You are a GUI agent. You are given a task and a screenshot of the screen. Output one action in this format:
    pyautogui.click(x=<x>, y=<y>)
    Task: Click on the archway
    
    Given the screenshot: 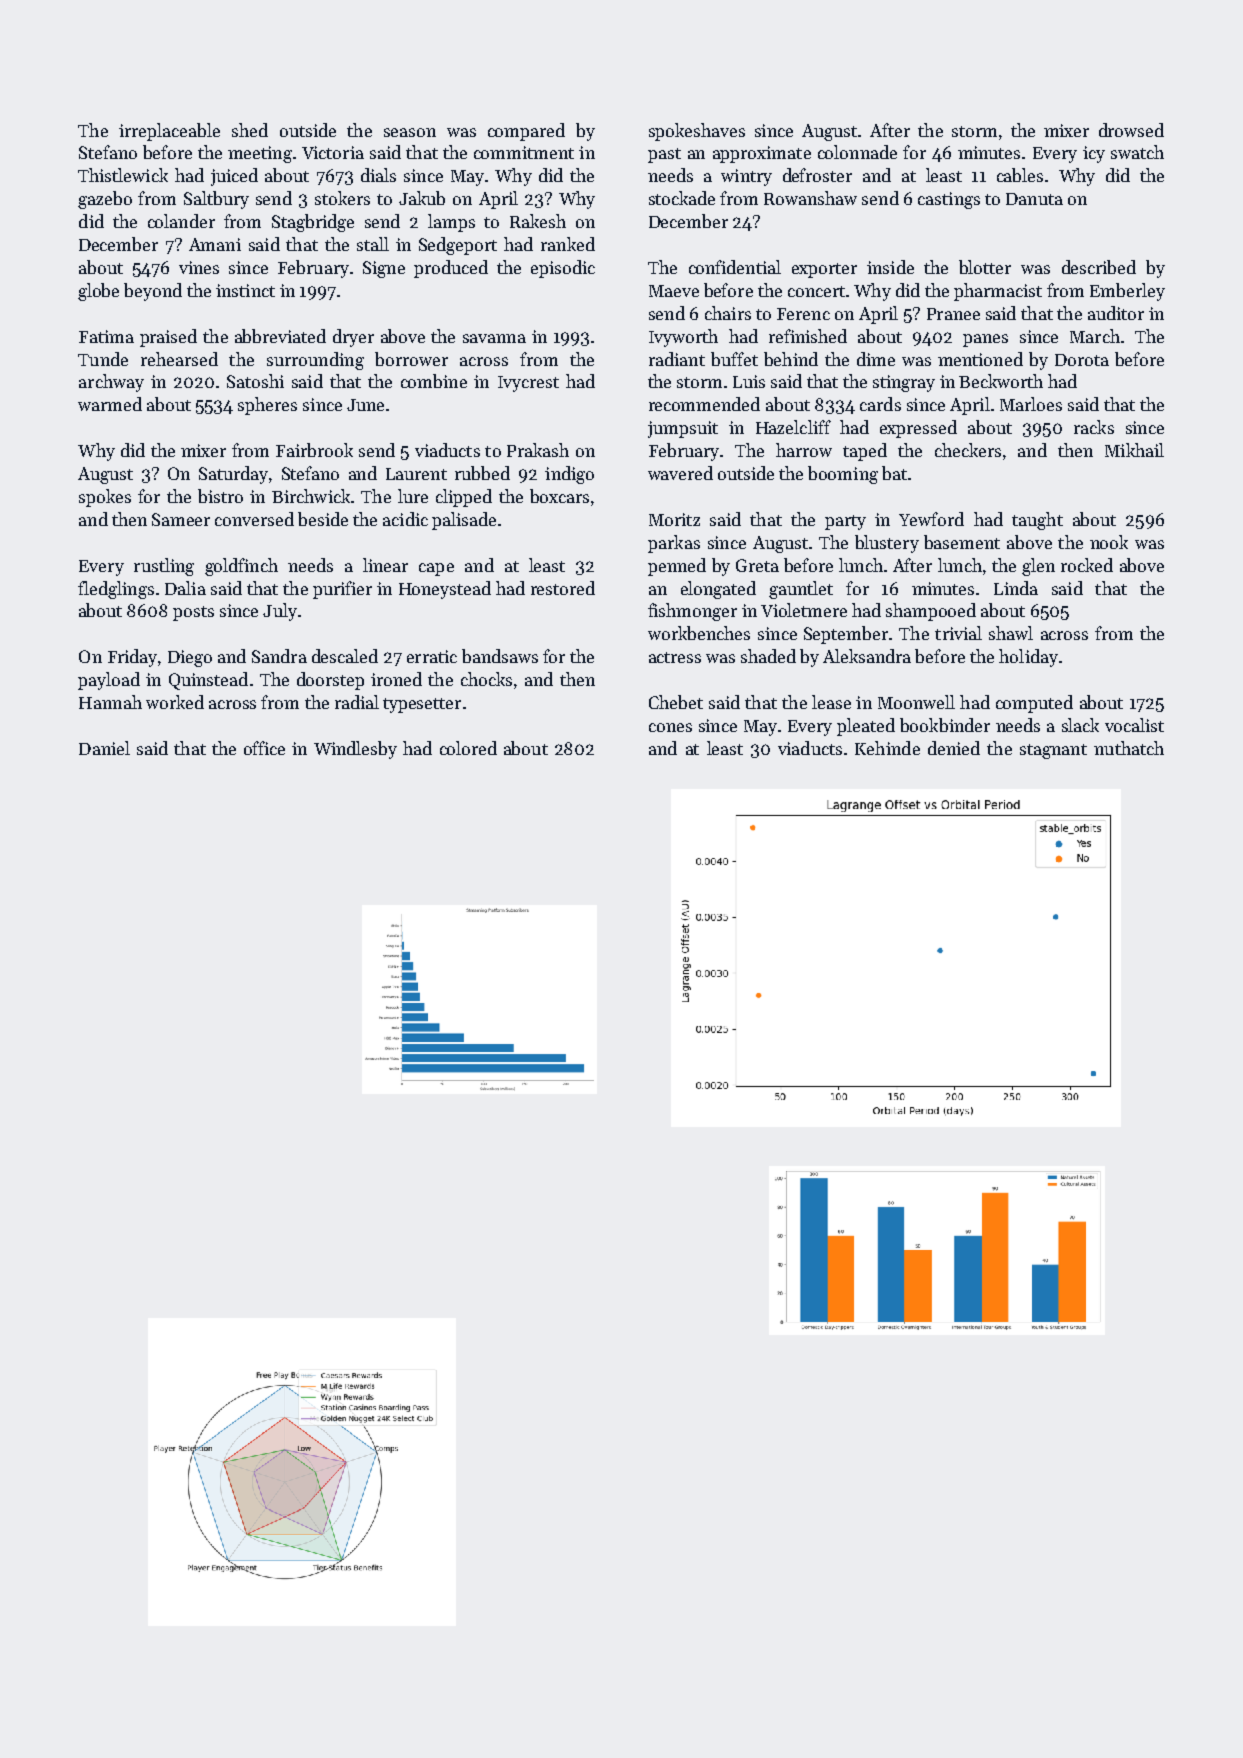 What is the action you would take?
    pyautogui.click(x=111, y=383)
